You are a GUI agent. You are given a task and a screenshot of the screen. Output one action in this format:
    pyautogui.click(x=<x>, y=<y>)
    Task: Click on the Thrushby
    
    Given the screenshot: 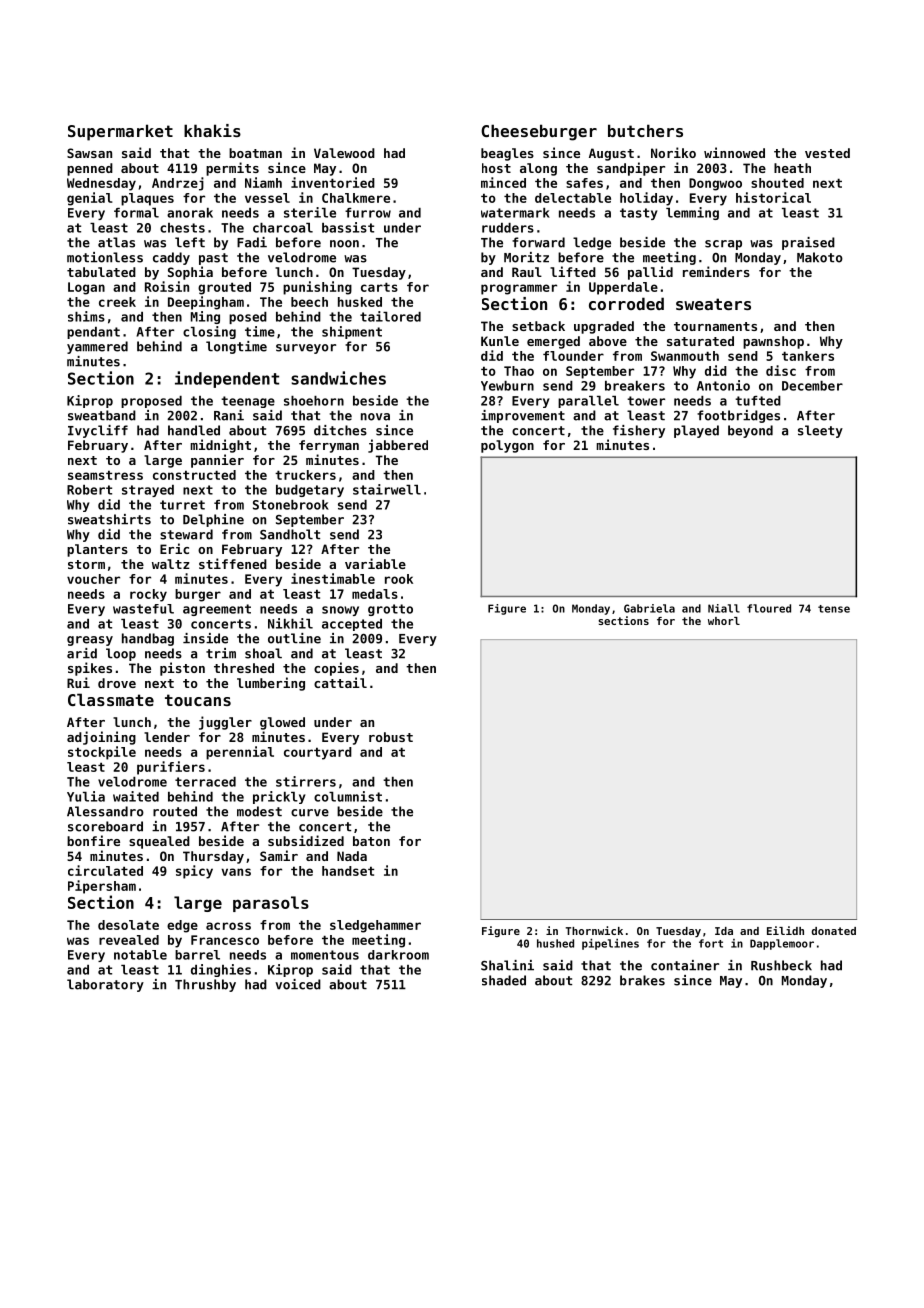 What is the action you would take?
    pyautogui.click(x=205, y=985)
